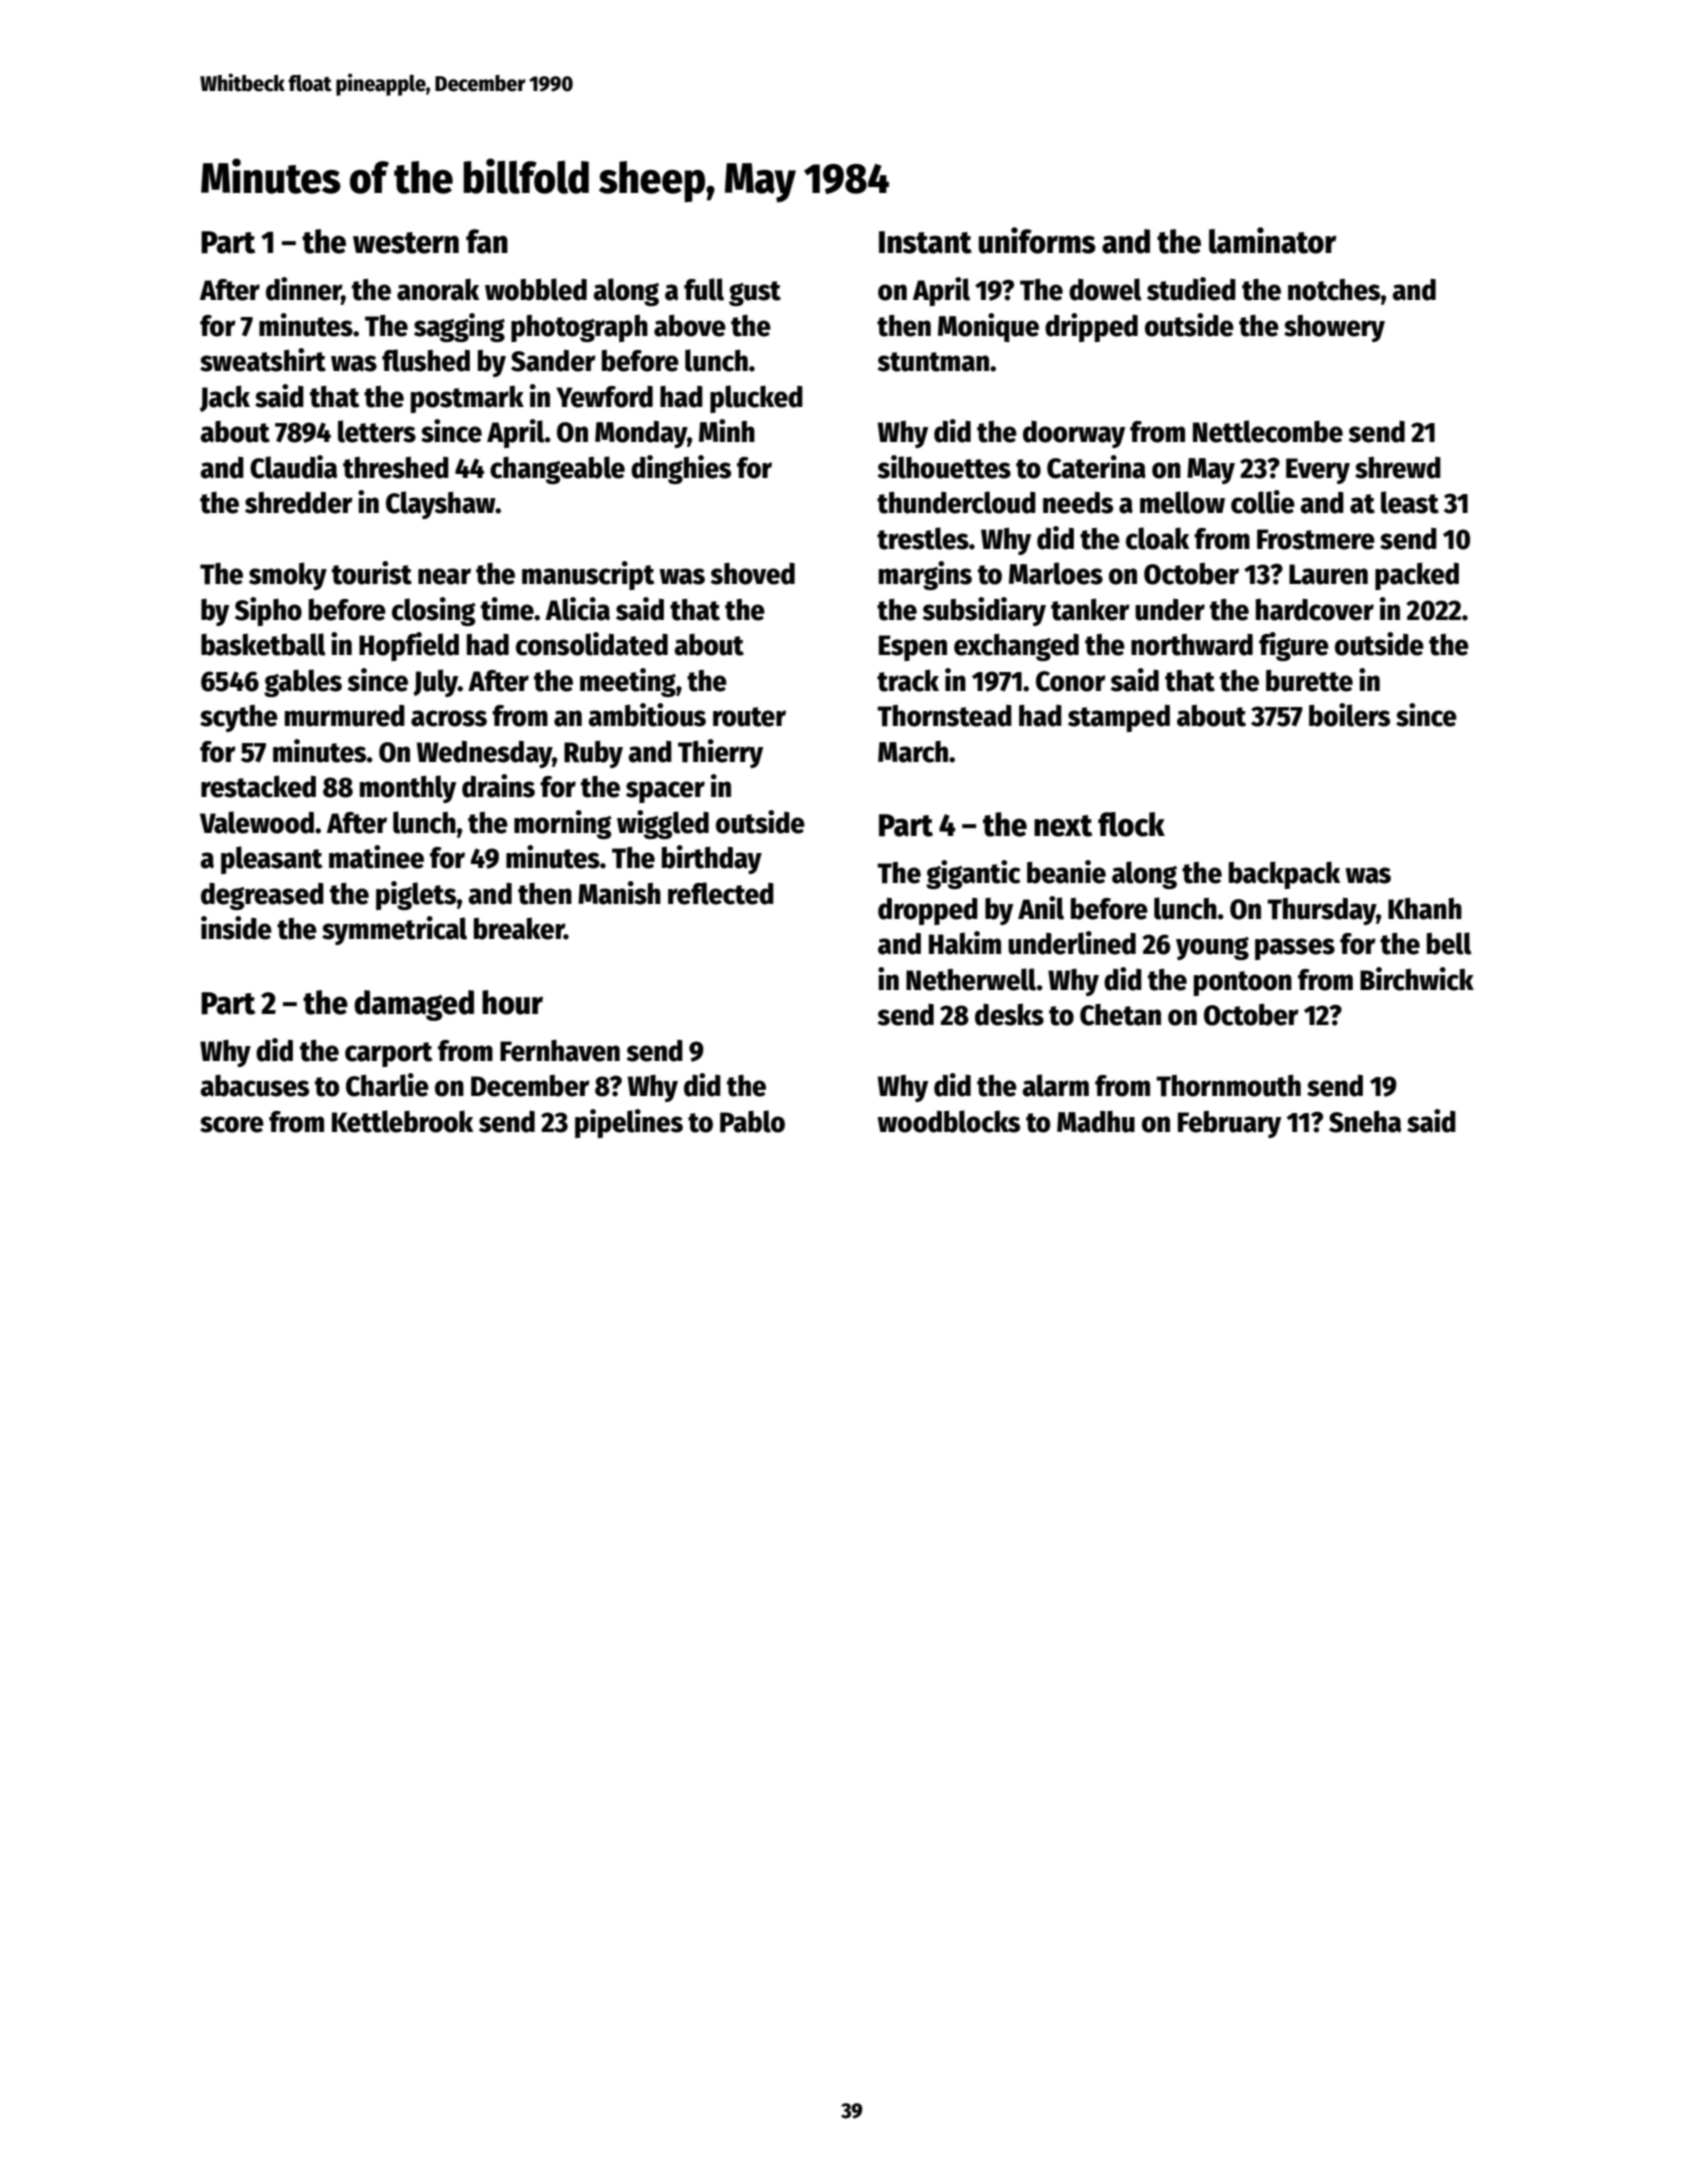  What do you see at coordinates (1349, 715) in the image?
I see `boilers` at bounding box center [1349, 715].
